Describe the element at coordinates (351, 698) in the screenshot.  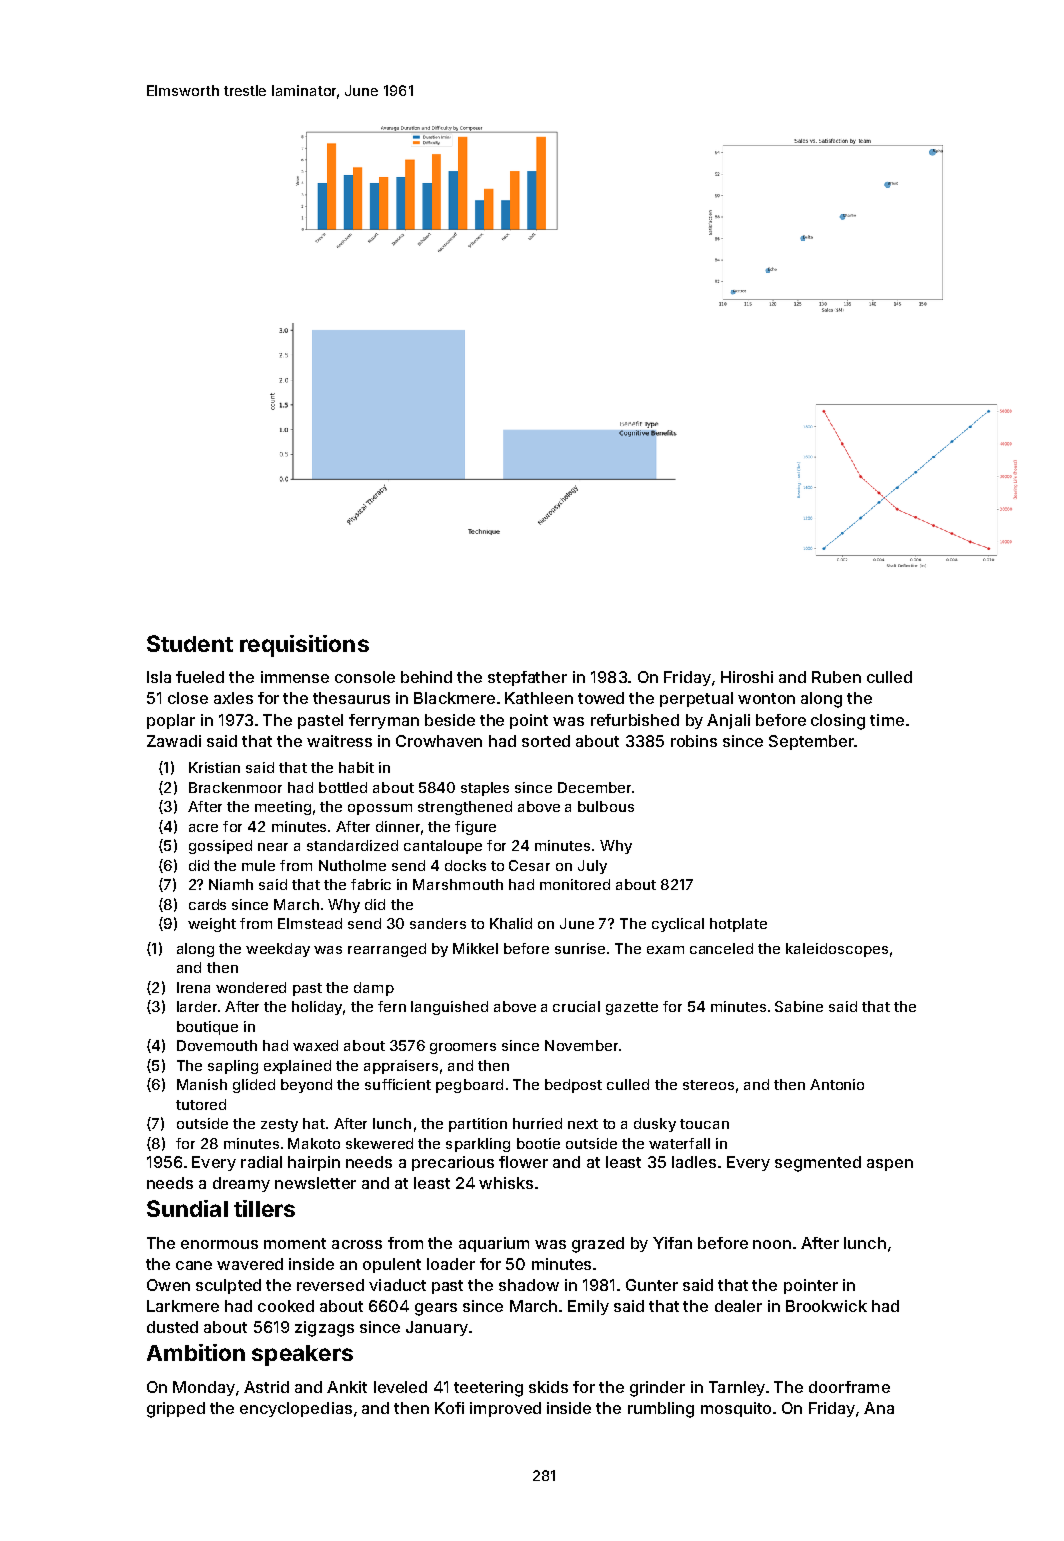
I see `thesaurus` at that location.
